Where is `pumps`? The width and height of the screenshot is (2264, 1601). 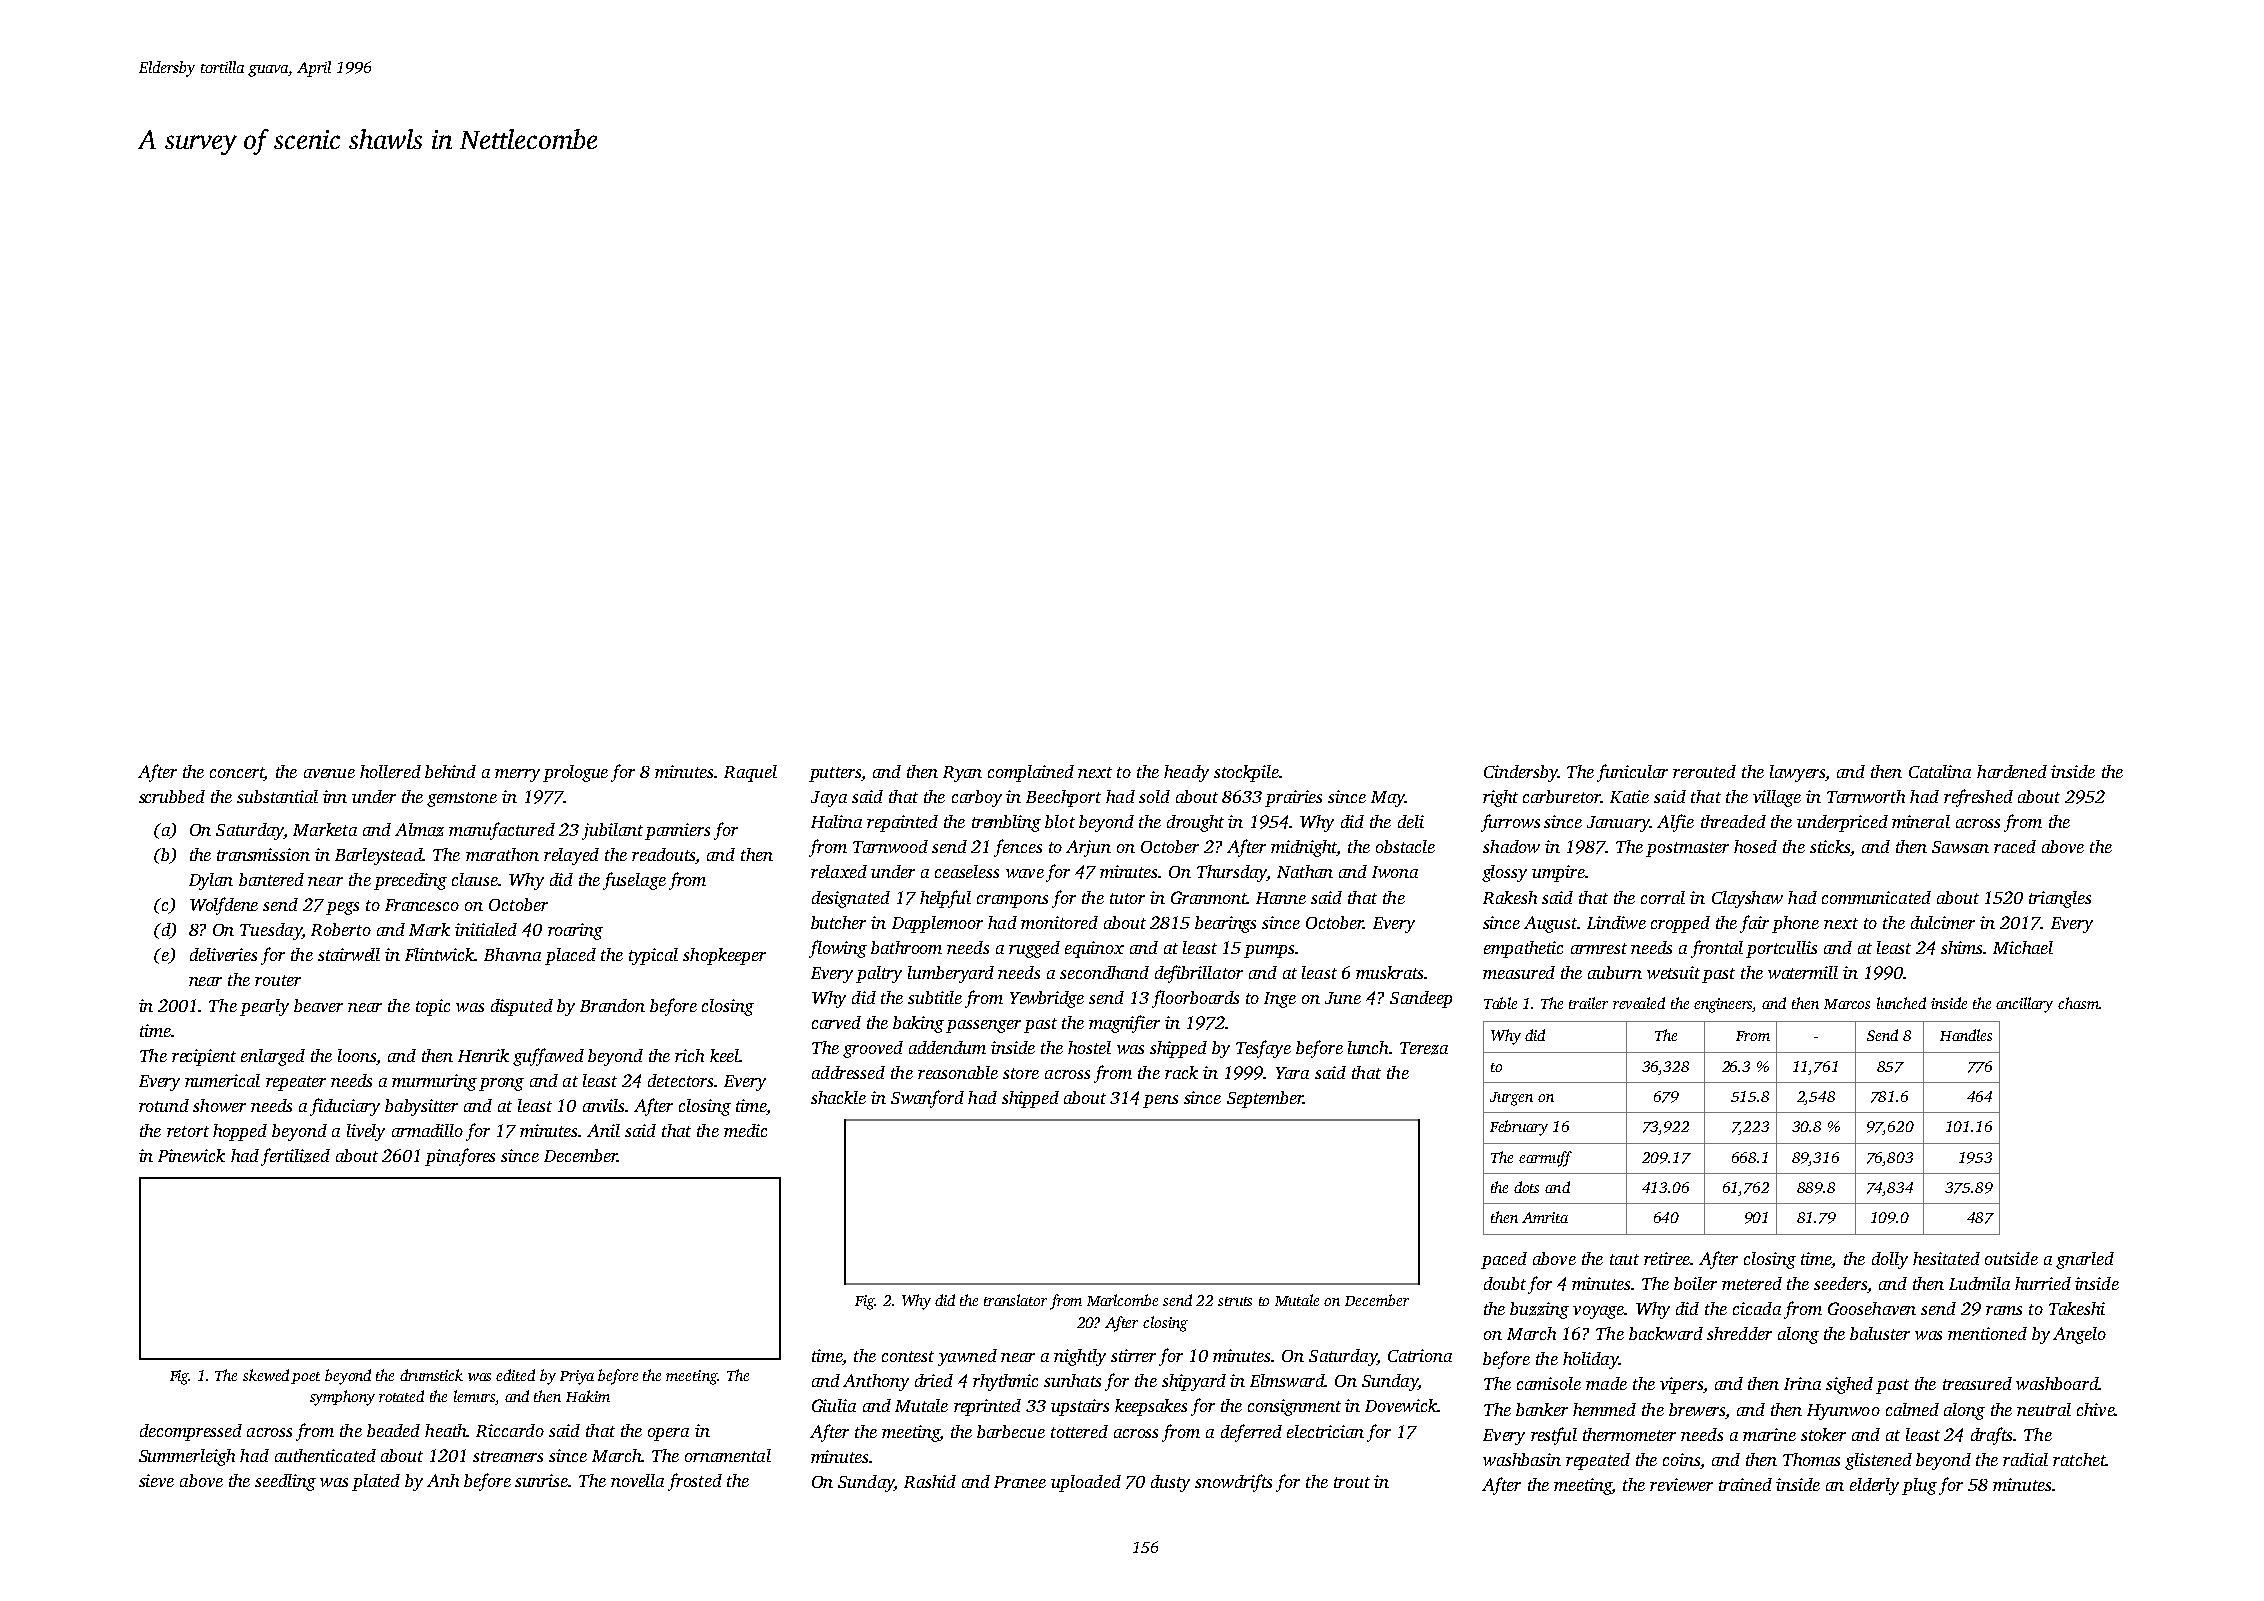
pumps is located at coordinates (1269, 951).
